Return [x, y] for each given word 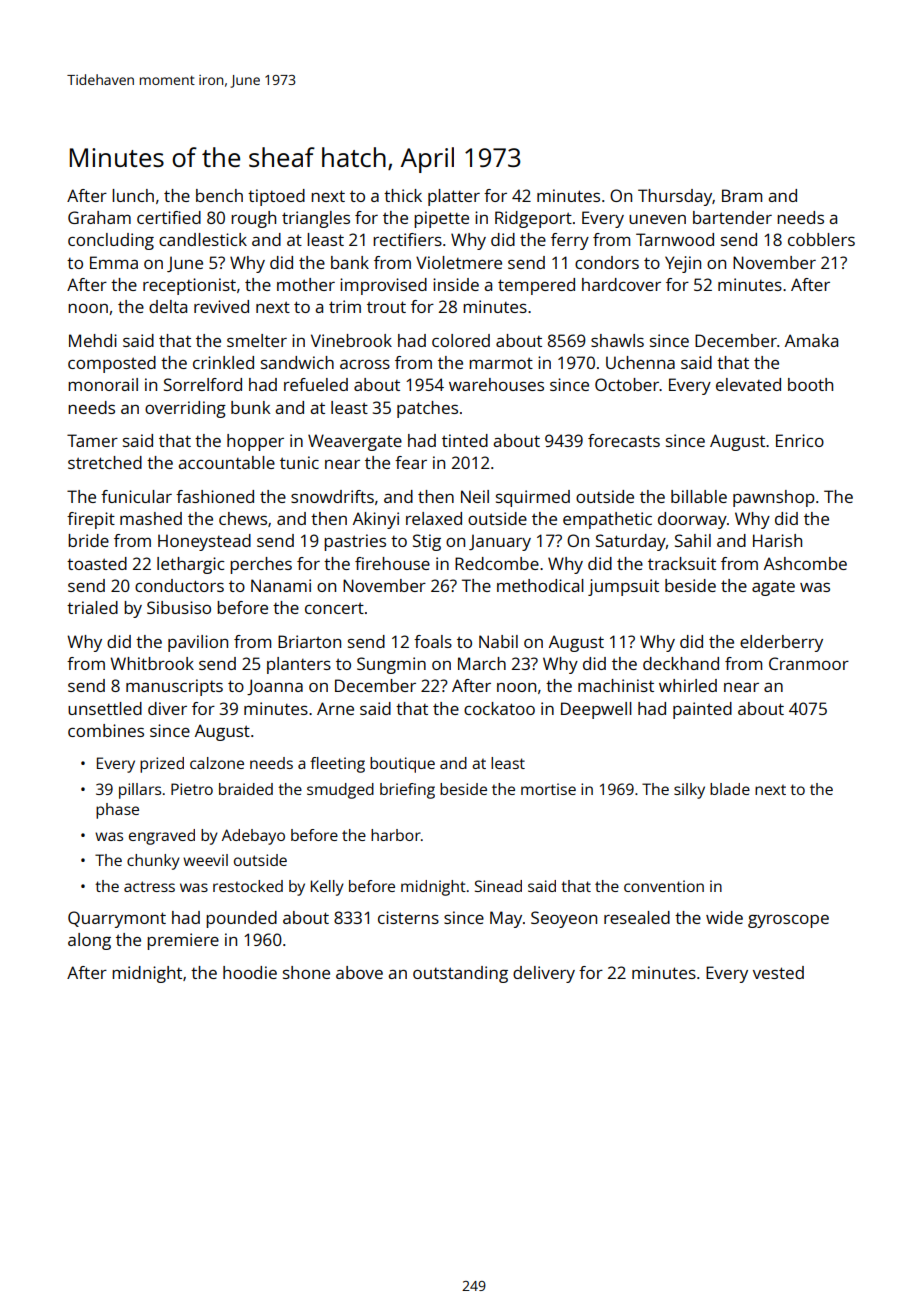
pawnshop [774, 498]
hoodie [250, 972]
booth [810, 384]
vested [778, 972]
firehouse [392, 563]
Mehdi [93, 340]
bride [88, 540]
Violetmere [459, 262]
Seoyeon [564, 919]
